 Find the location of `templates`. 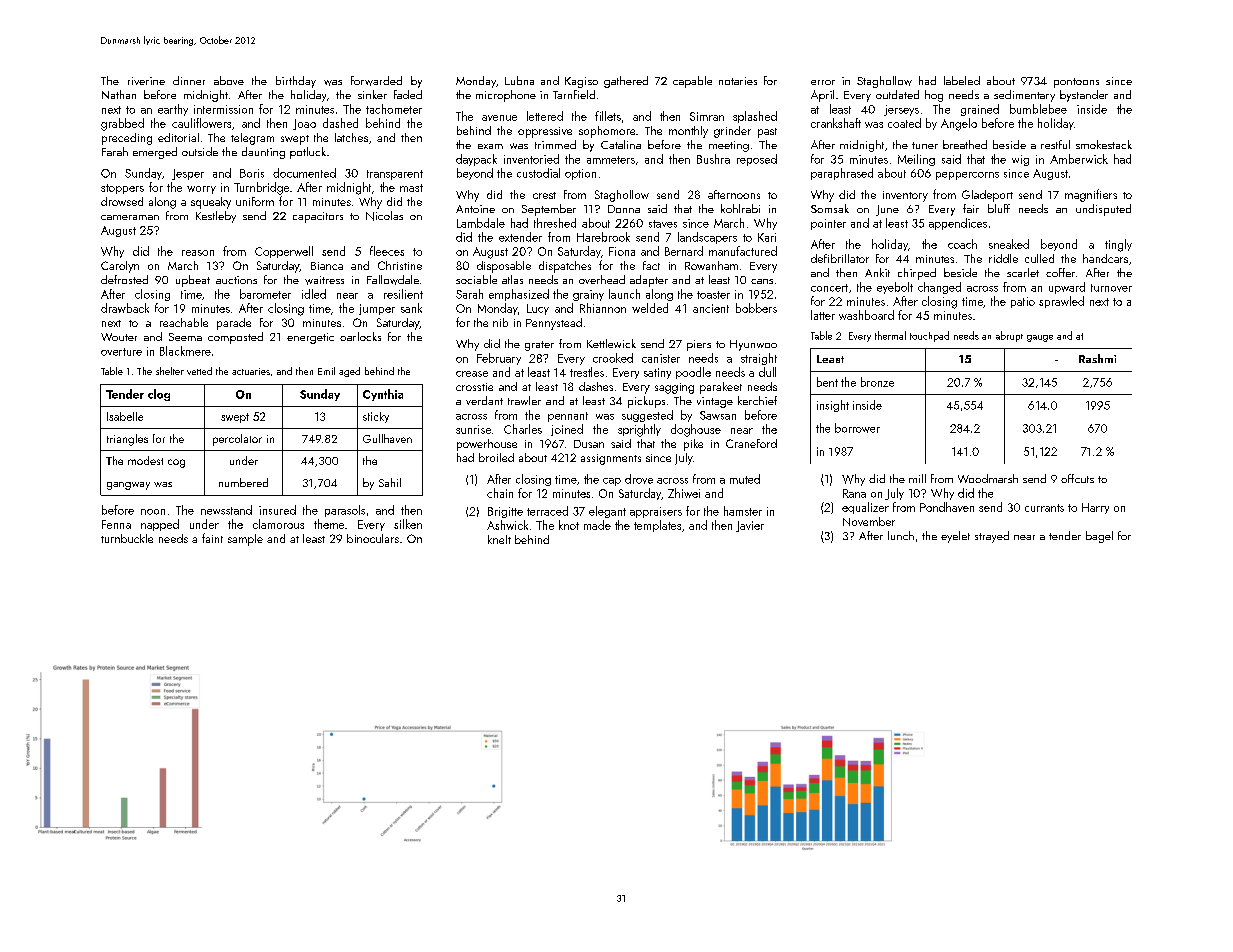

templates is located at coordinates (657, 526).
